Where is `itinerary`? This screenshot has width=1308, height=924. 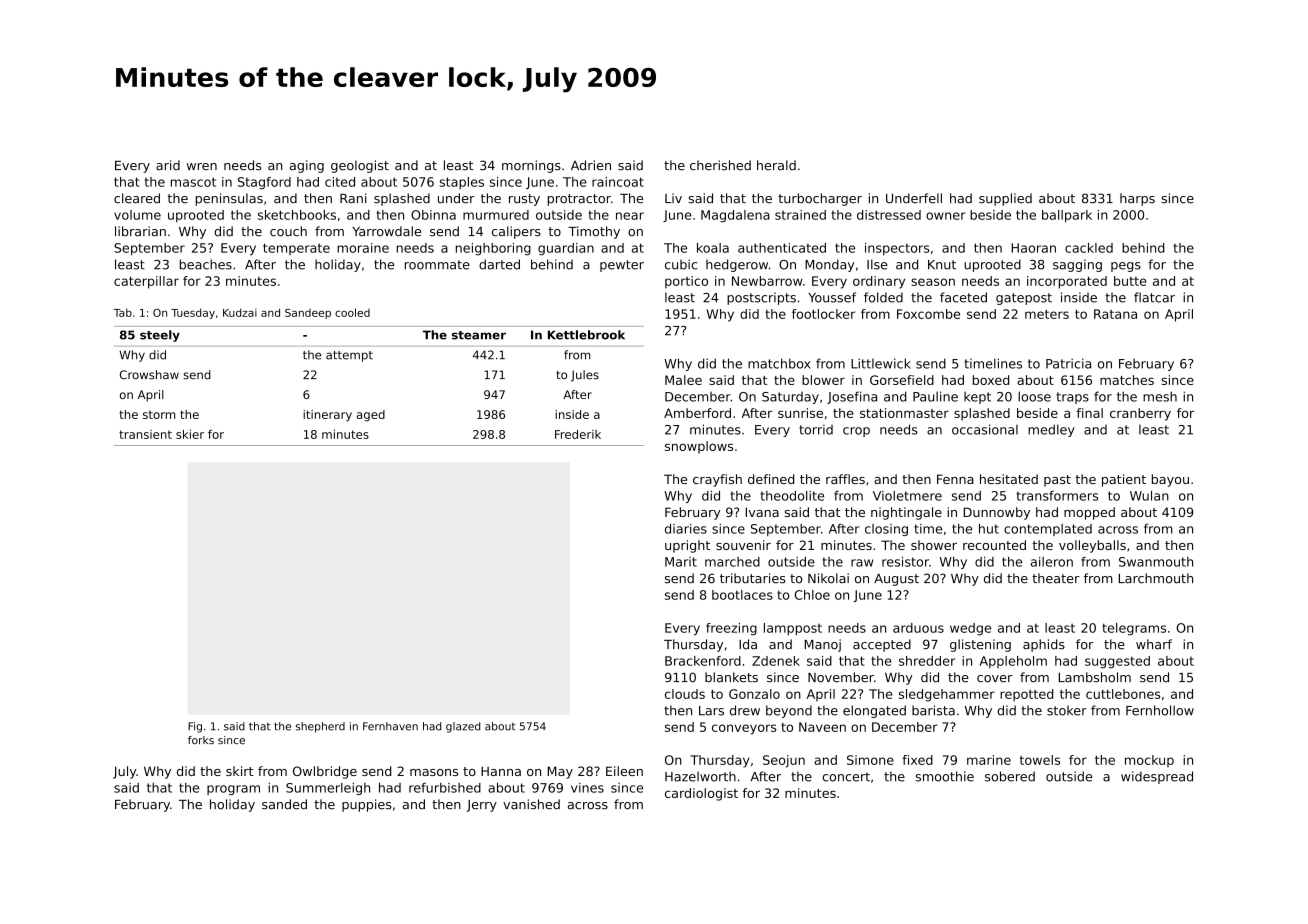
itinerary is located at coordinates (327, 416).
